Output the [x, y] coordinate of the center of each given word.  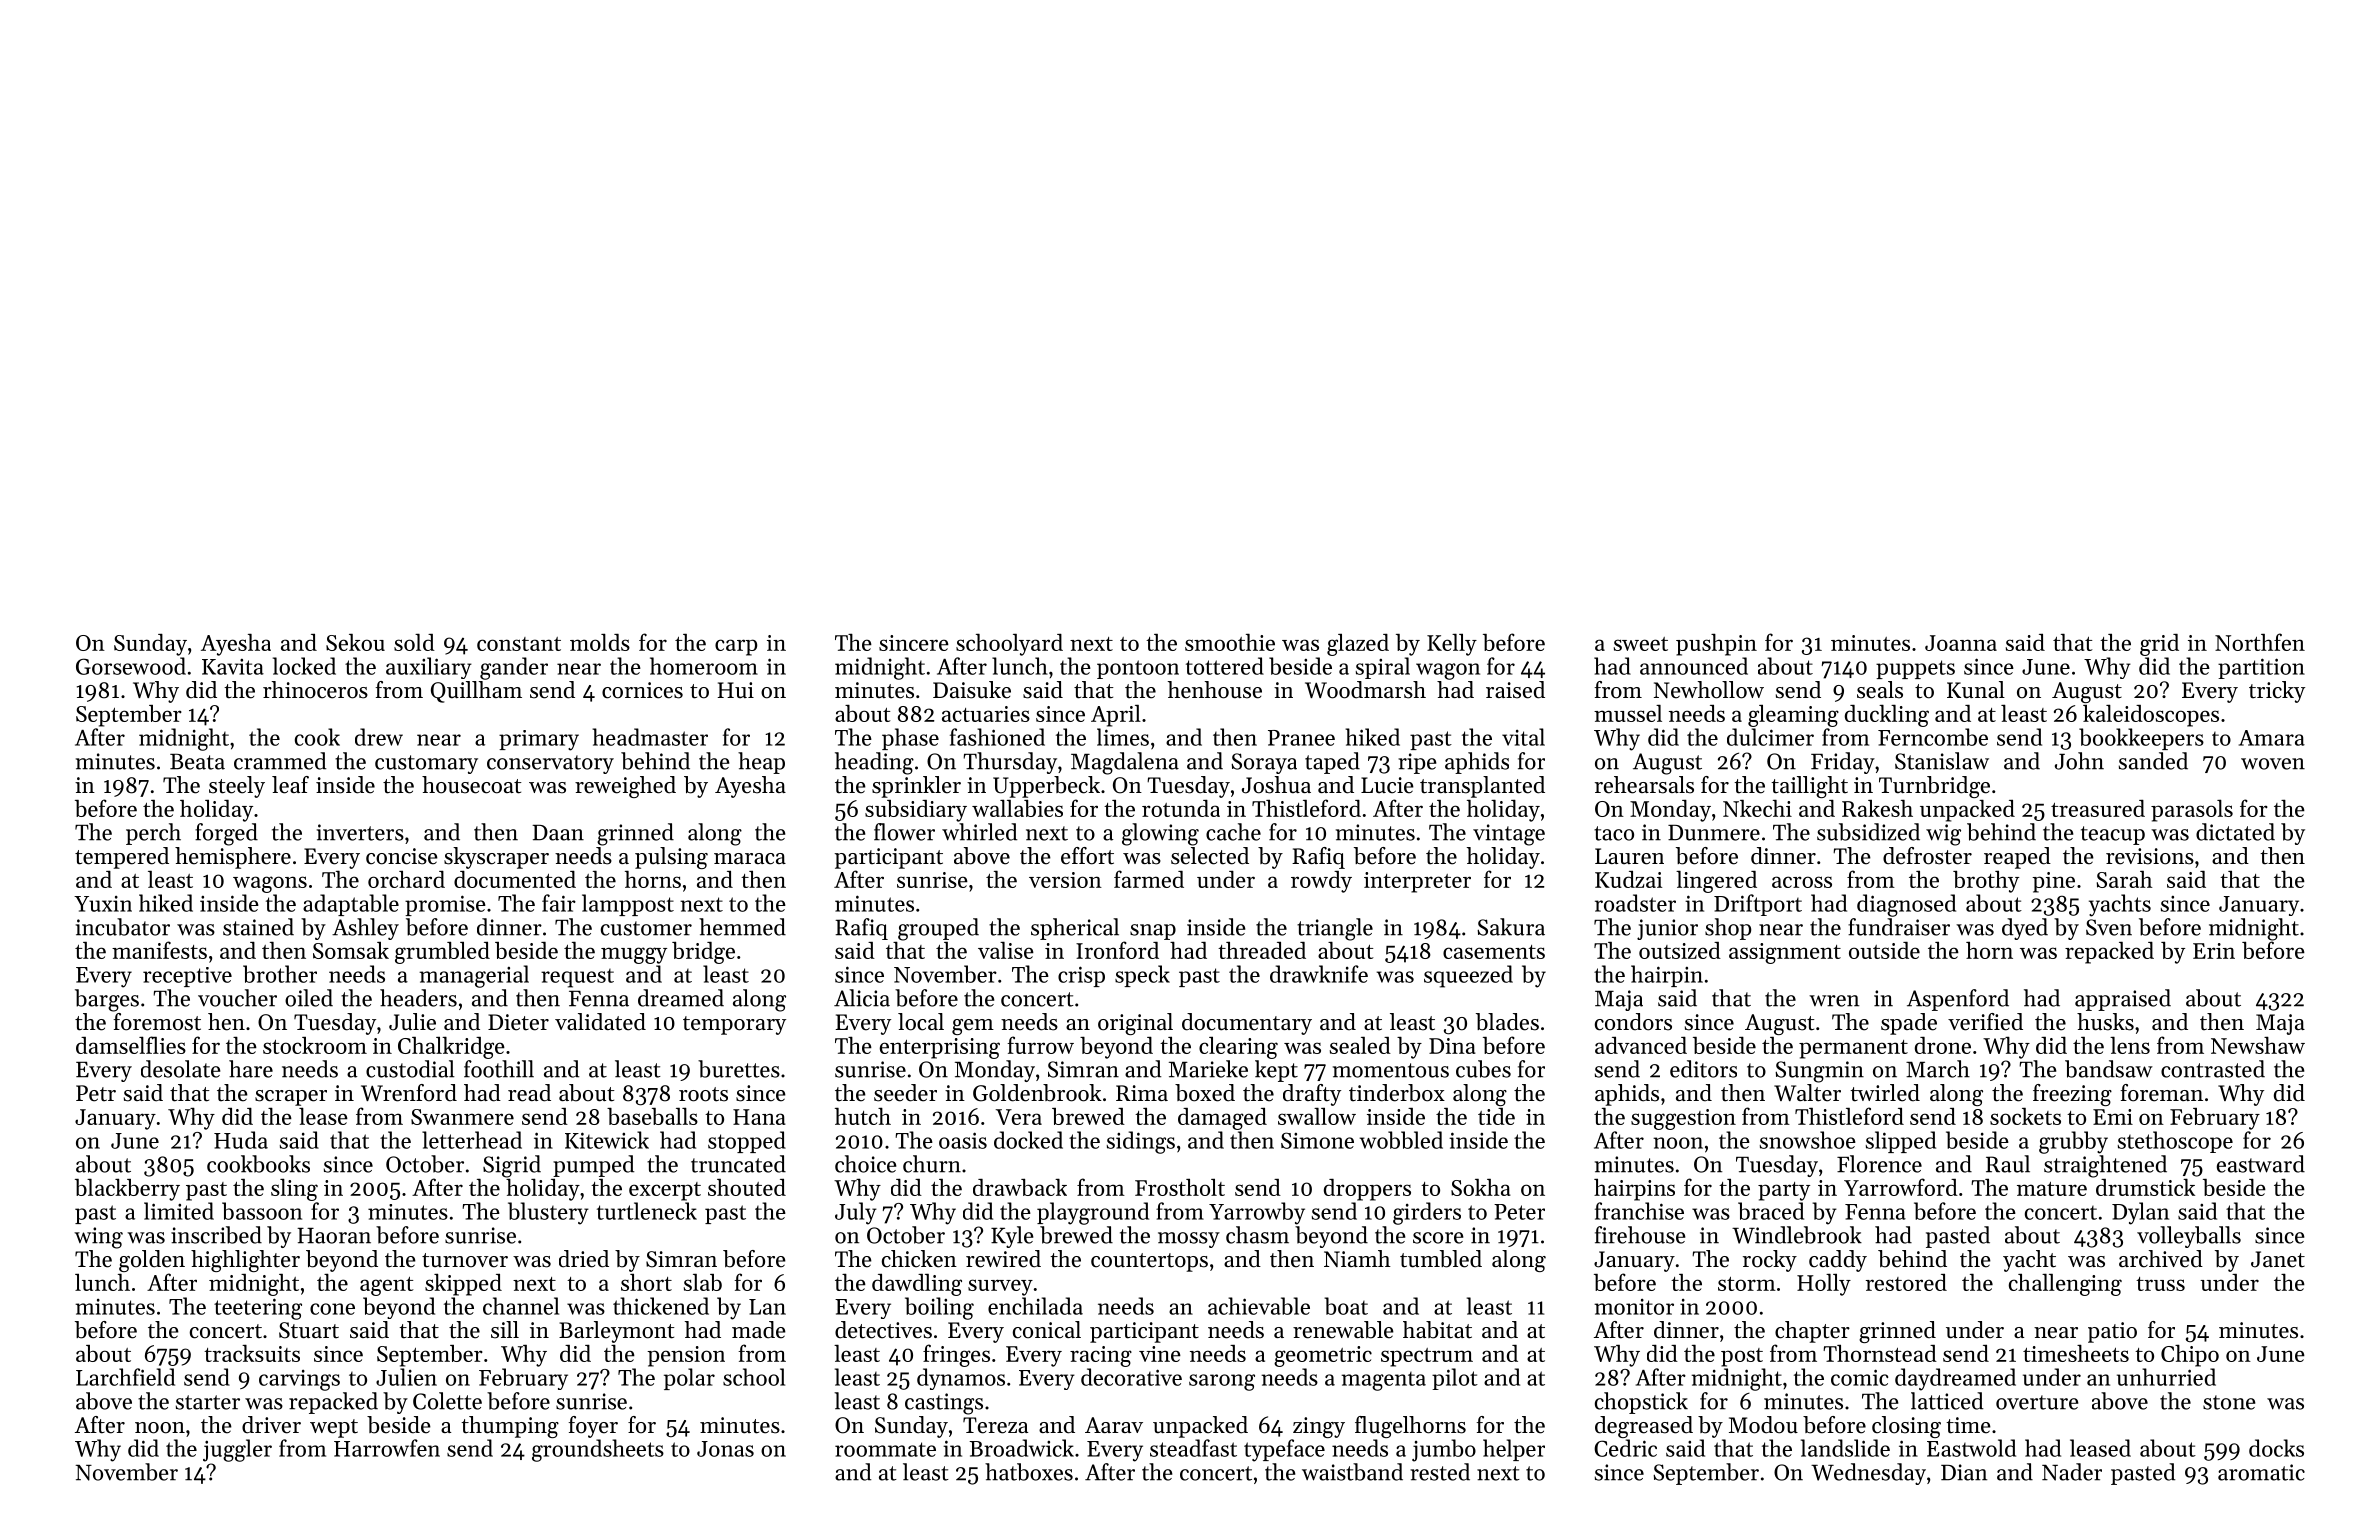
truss [2160, 1284]
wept [334, 1428]
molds [600, 642]
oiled [309, 998]
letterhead [472, 1140]
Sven [2109, 927]
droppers [1367, 1190]
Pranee [1301, 738]
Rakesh [1877, 808]
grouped [938, 929]
